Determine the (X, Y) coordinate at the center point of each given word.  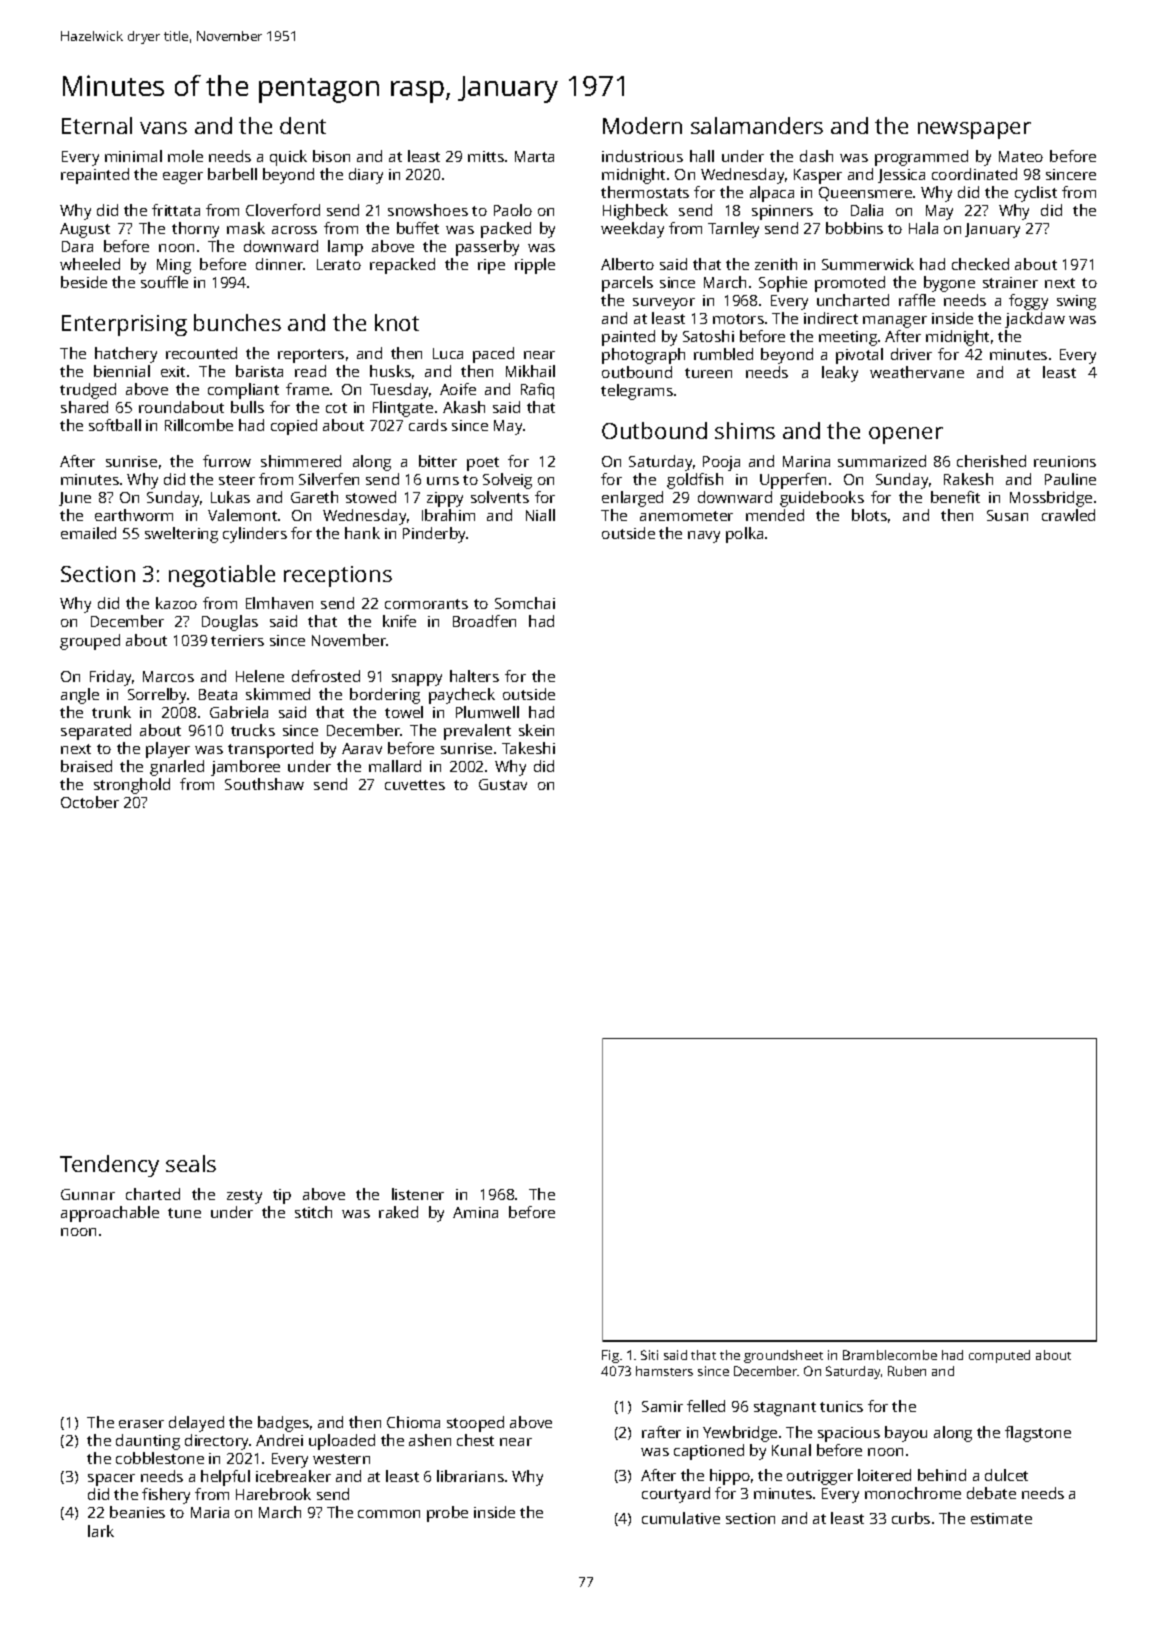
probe (447, 1514)
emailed (88, 533)
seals (191, 1163)
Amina (475, 1212)
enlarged (632, 499)
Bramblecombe (890, 1355)
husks (390, 371)
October (90, 802)
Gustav (503, 784)
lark (101, 1531)
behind (942, 1475)
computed (999, 1356)
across (294, 230)
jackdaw (1035, 320)
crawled (1068, 515)
